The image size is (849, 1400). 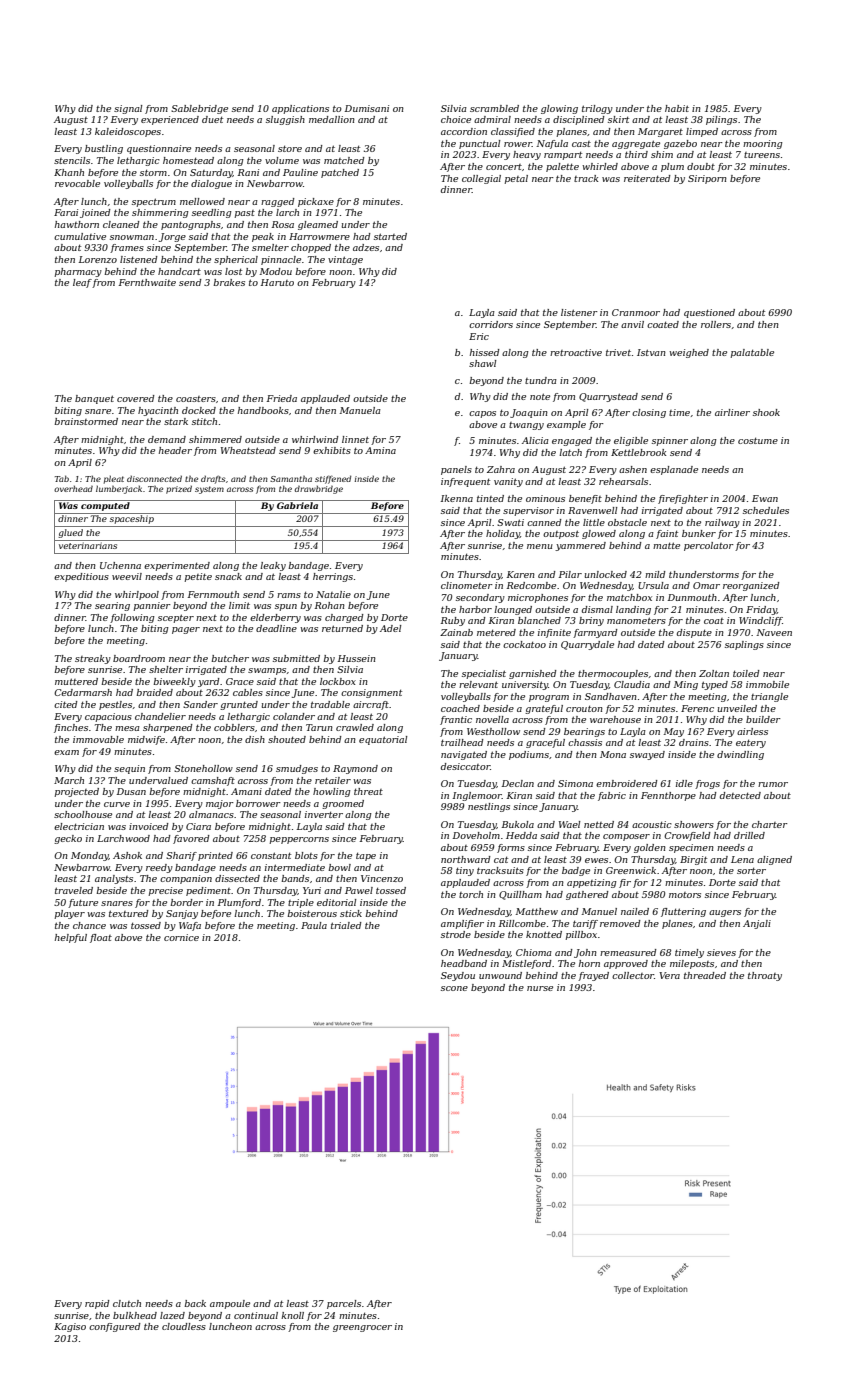 What do you see at coordinates (721, 120) in the image?
I see `pilings` at bounding box center [721, 120].
